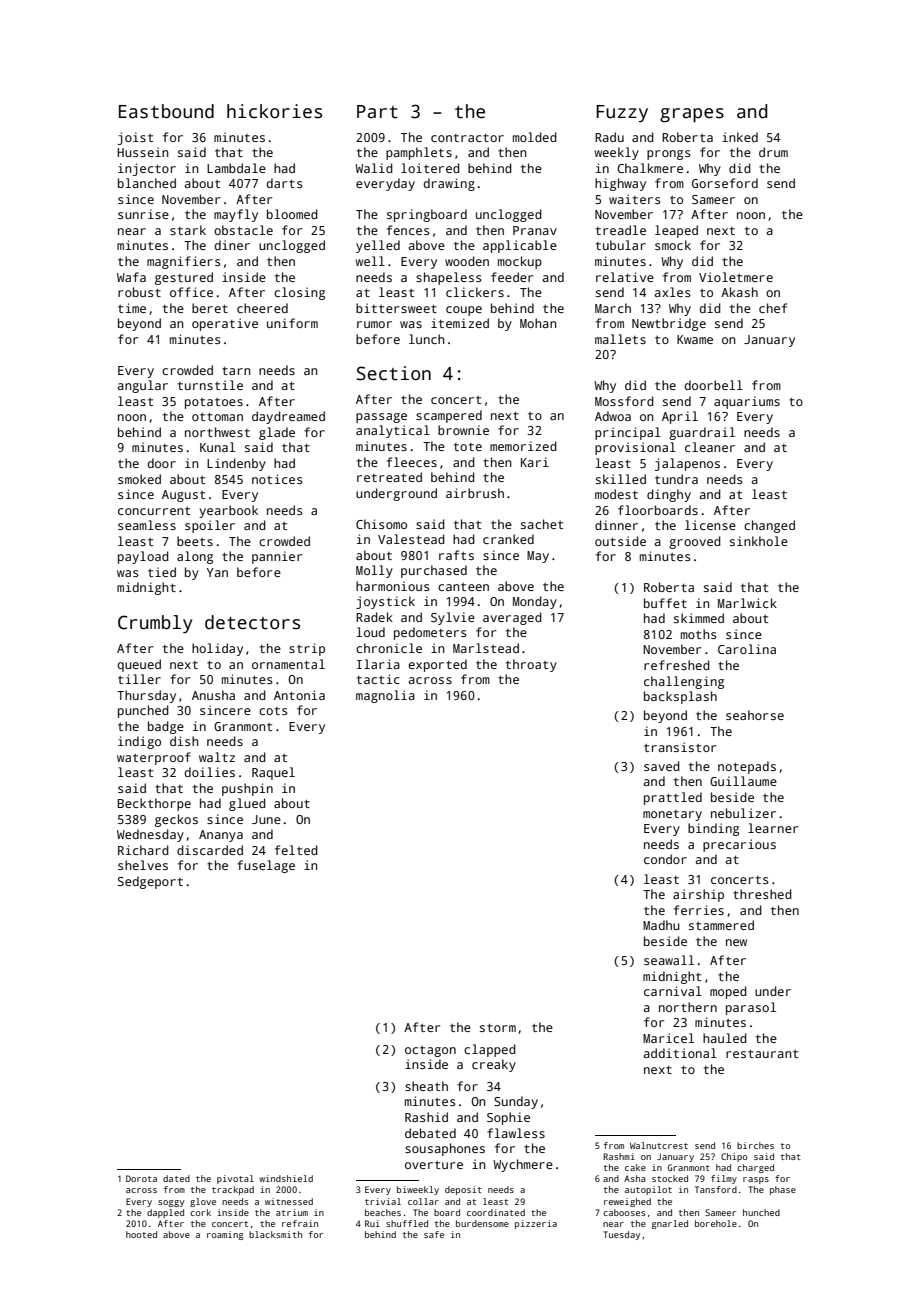 The image size is (924, 1308). I want to click on Eastbound, so click(166, 111).
